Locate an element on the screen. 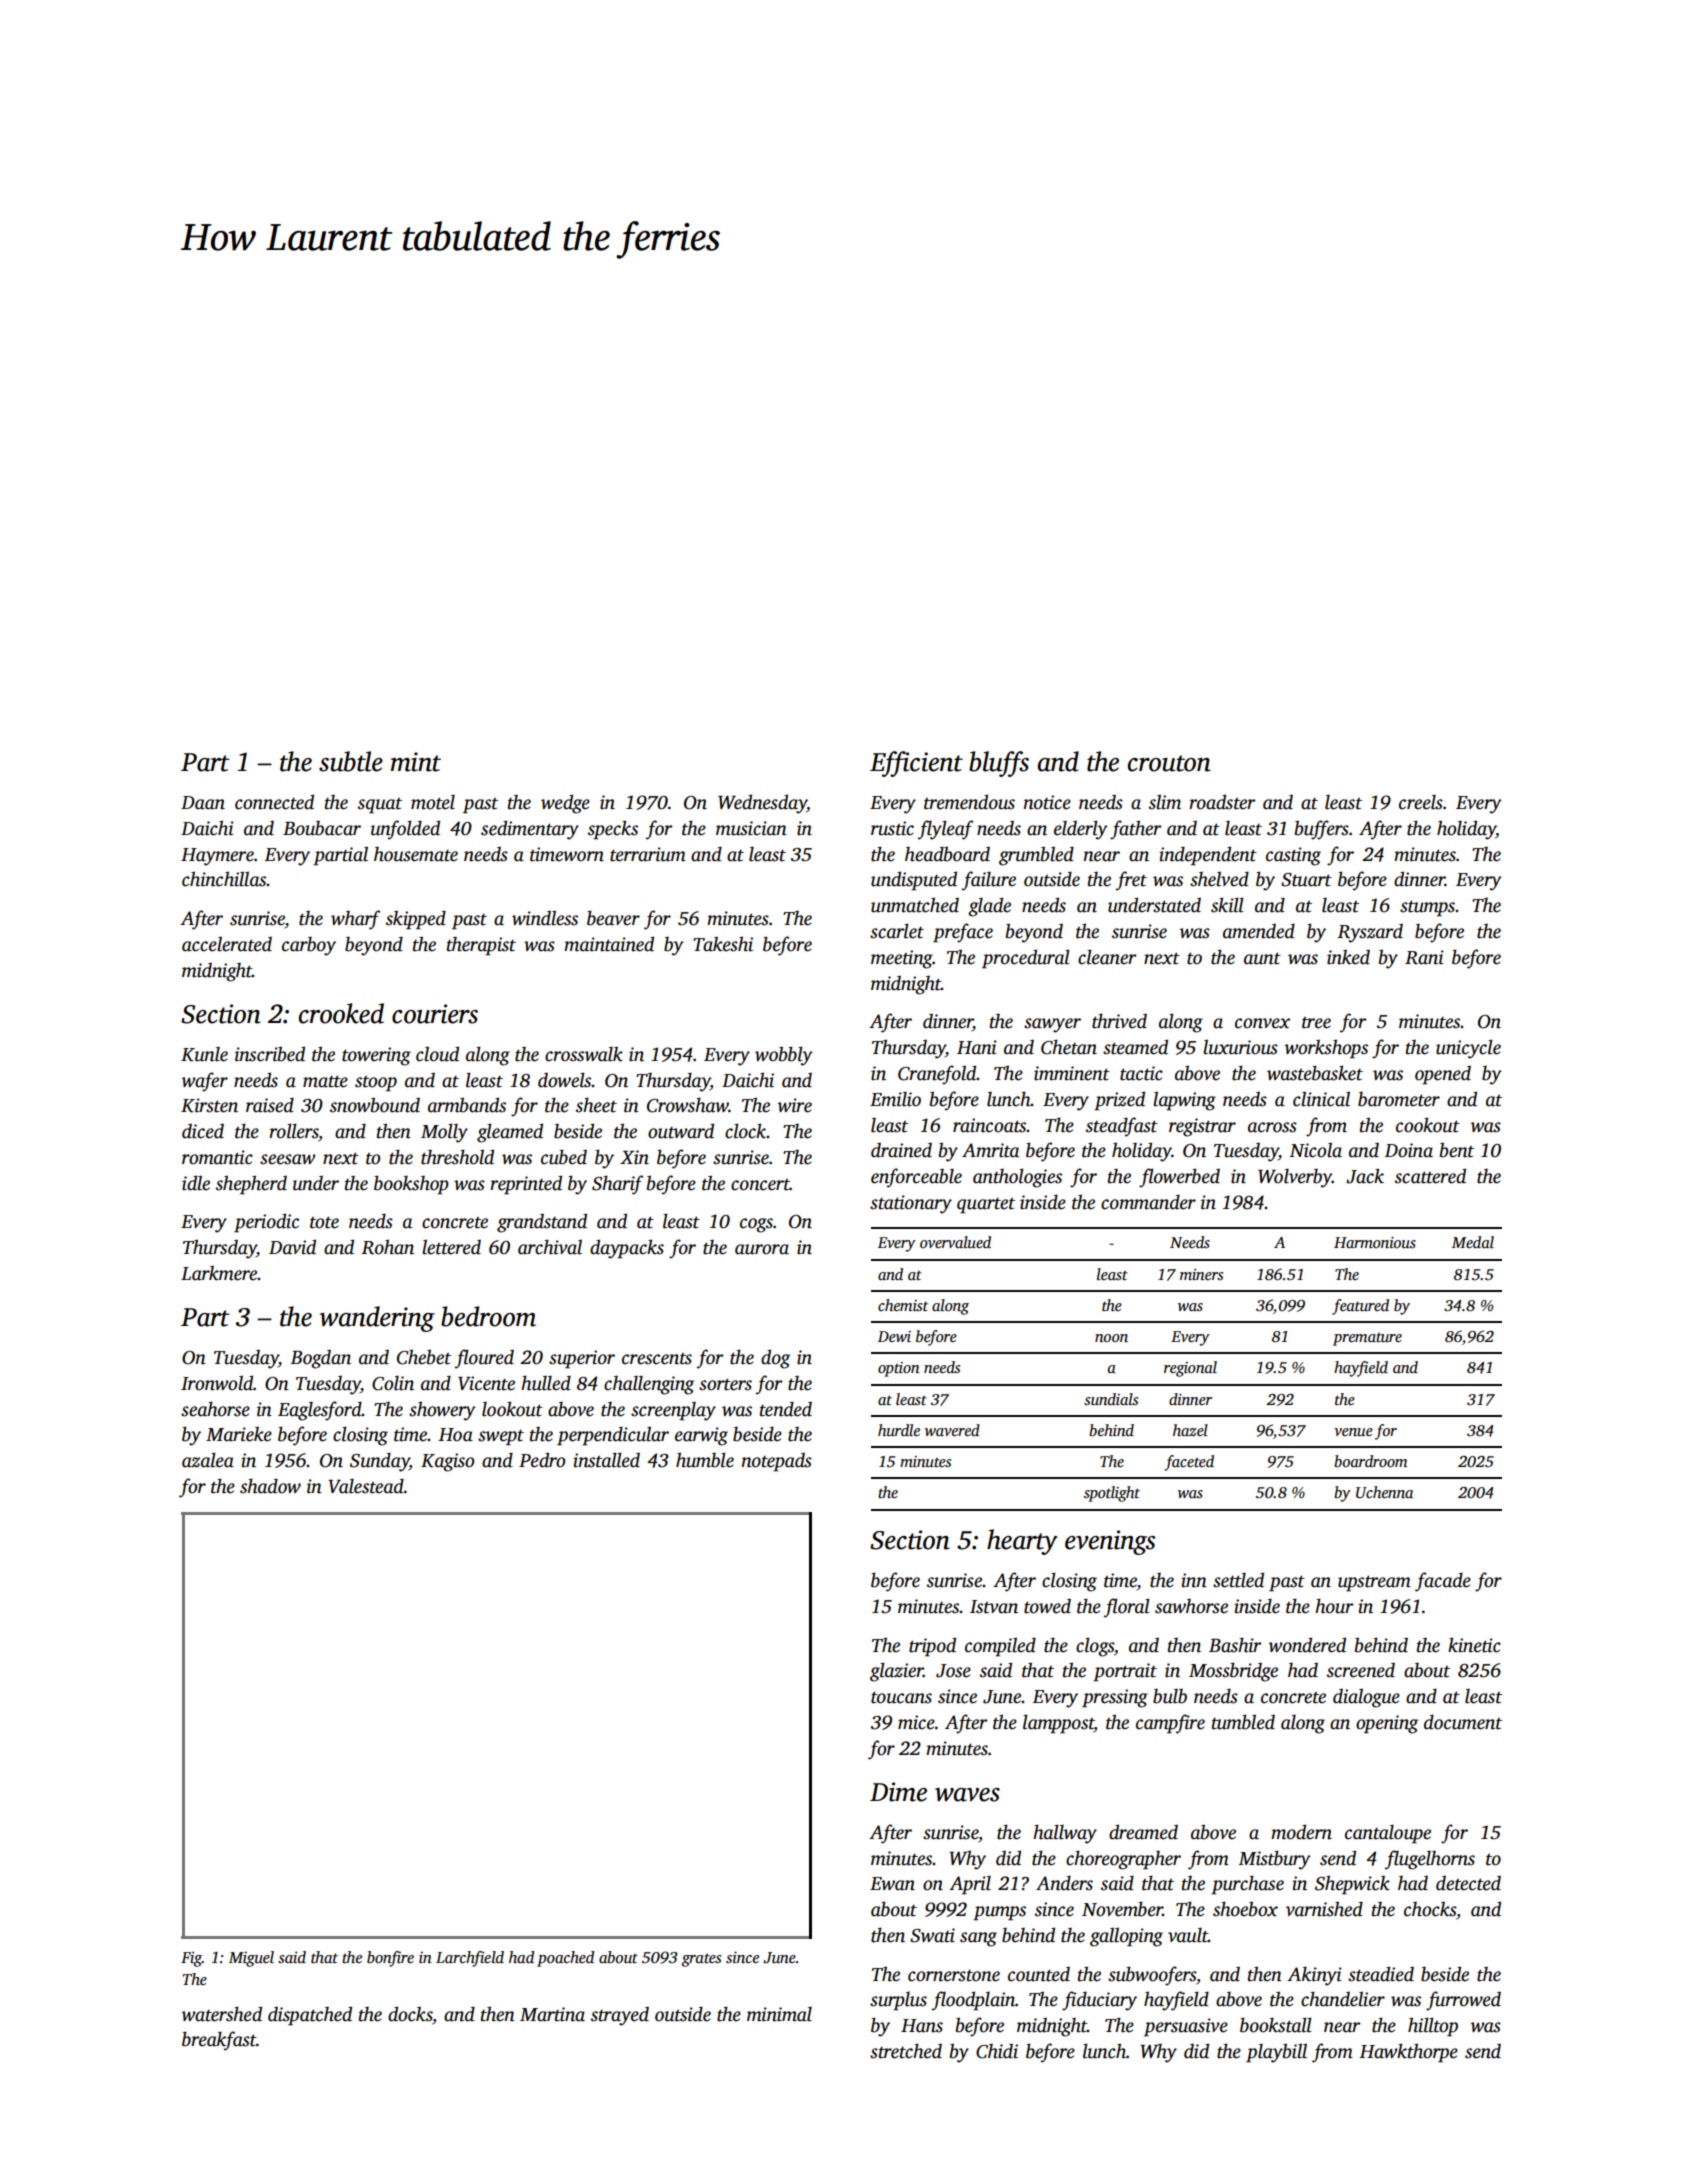  option is located at coordinates (899, 1369).
